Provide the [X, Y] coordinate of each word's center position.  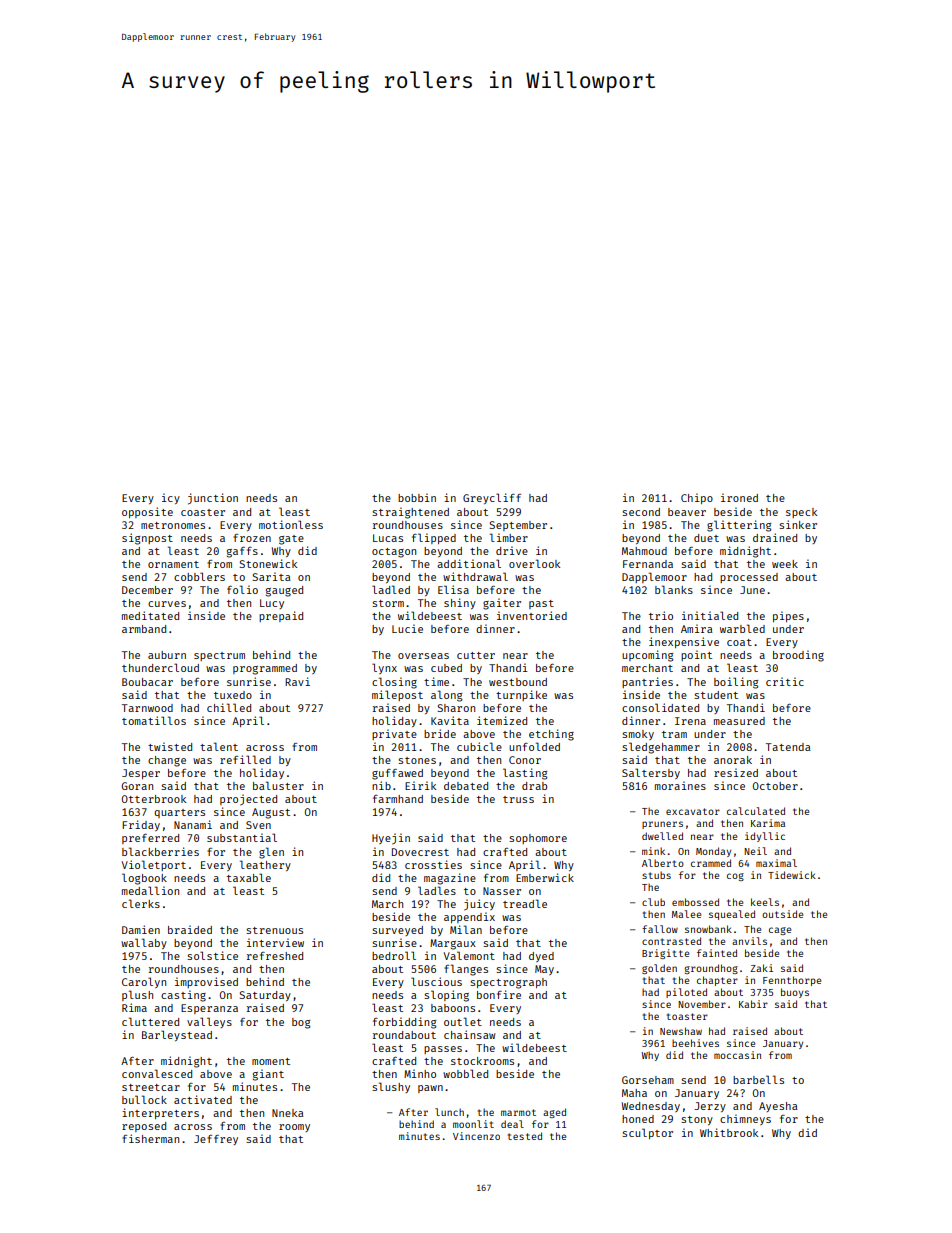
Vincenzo [476, 1136]
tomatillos [154, 720]
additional [469, 563]
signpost [147, 539]
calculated [756, 811]
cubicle [479, 746]
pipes [788, 616]
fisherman [150, 1138]
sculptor [647, 1133]
